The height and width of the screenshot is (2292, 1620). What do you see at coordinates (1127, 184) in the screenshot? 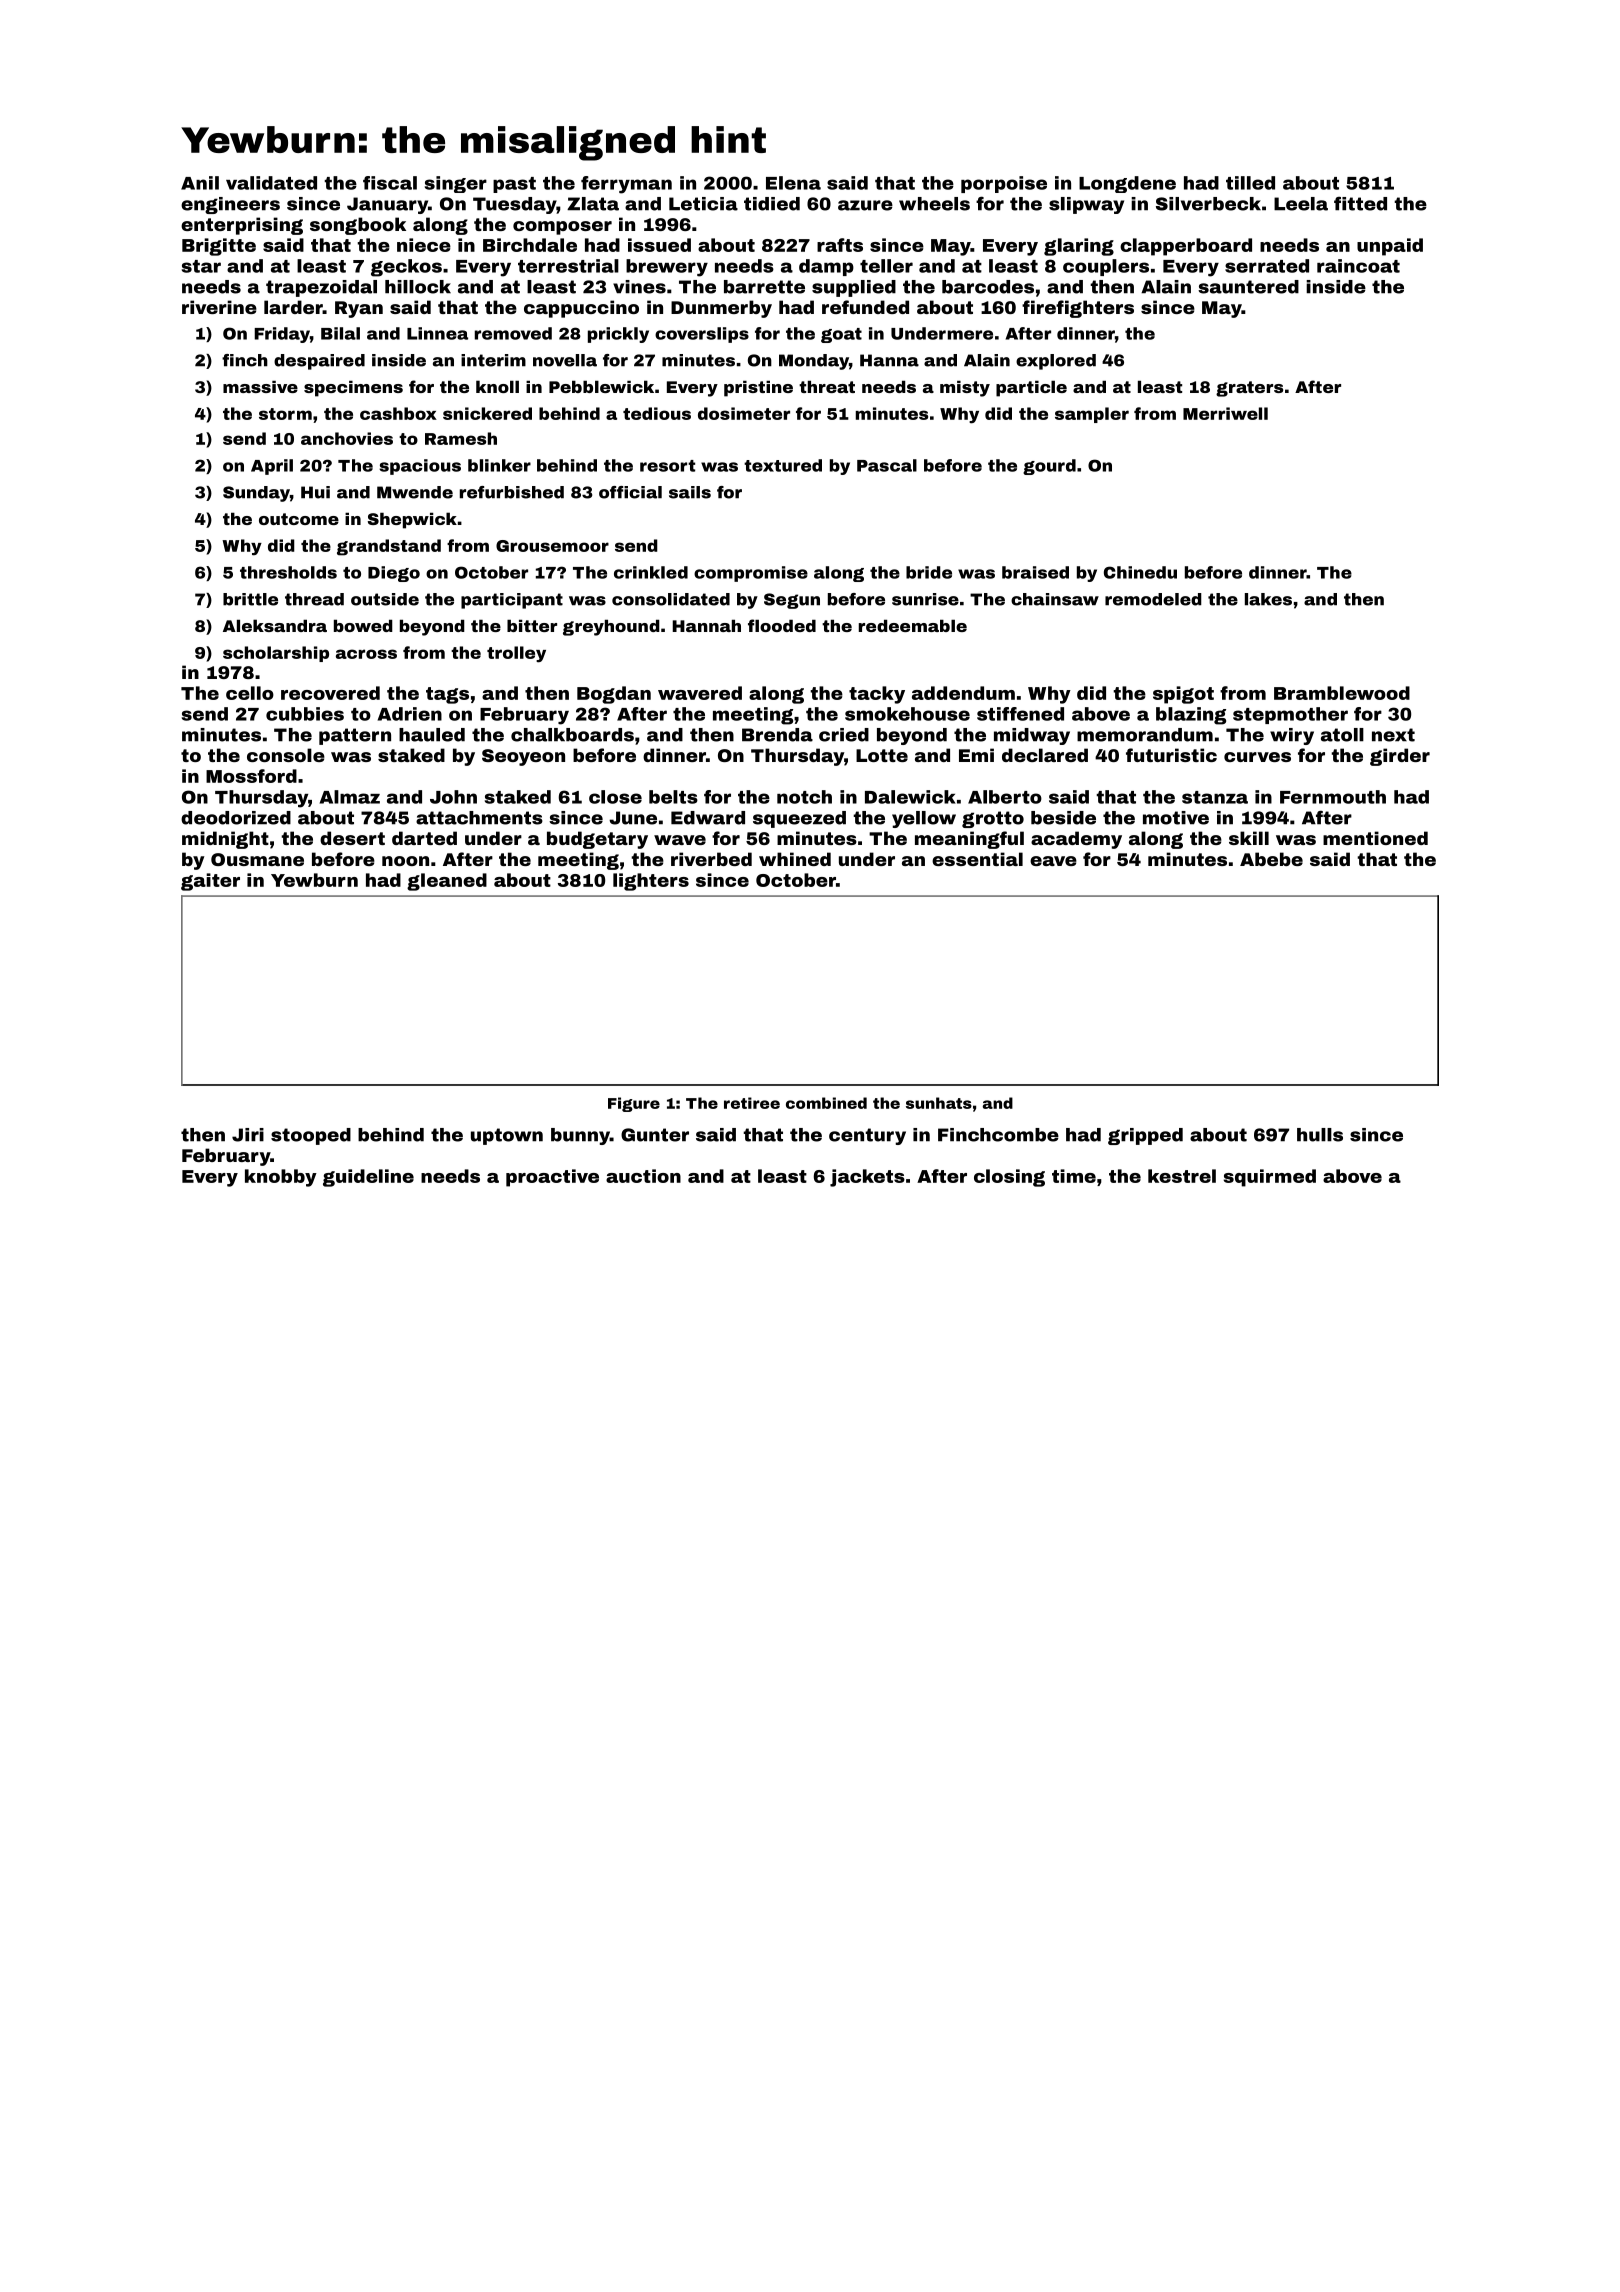
I see `Longdene` at bounding box center [1127, 184].
